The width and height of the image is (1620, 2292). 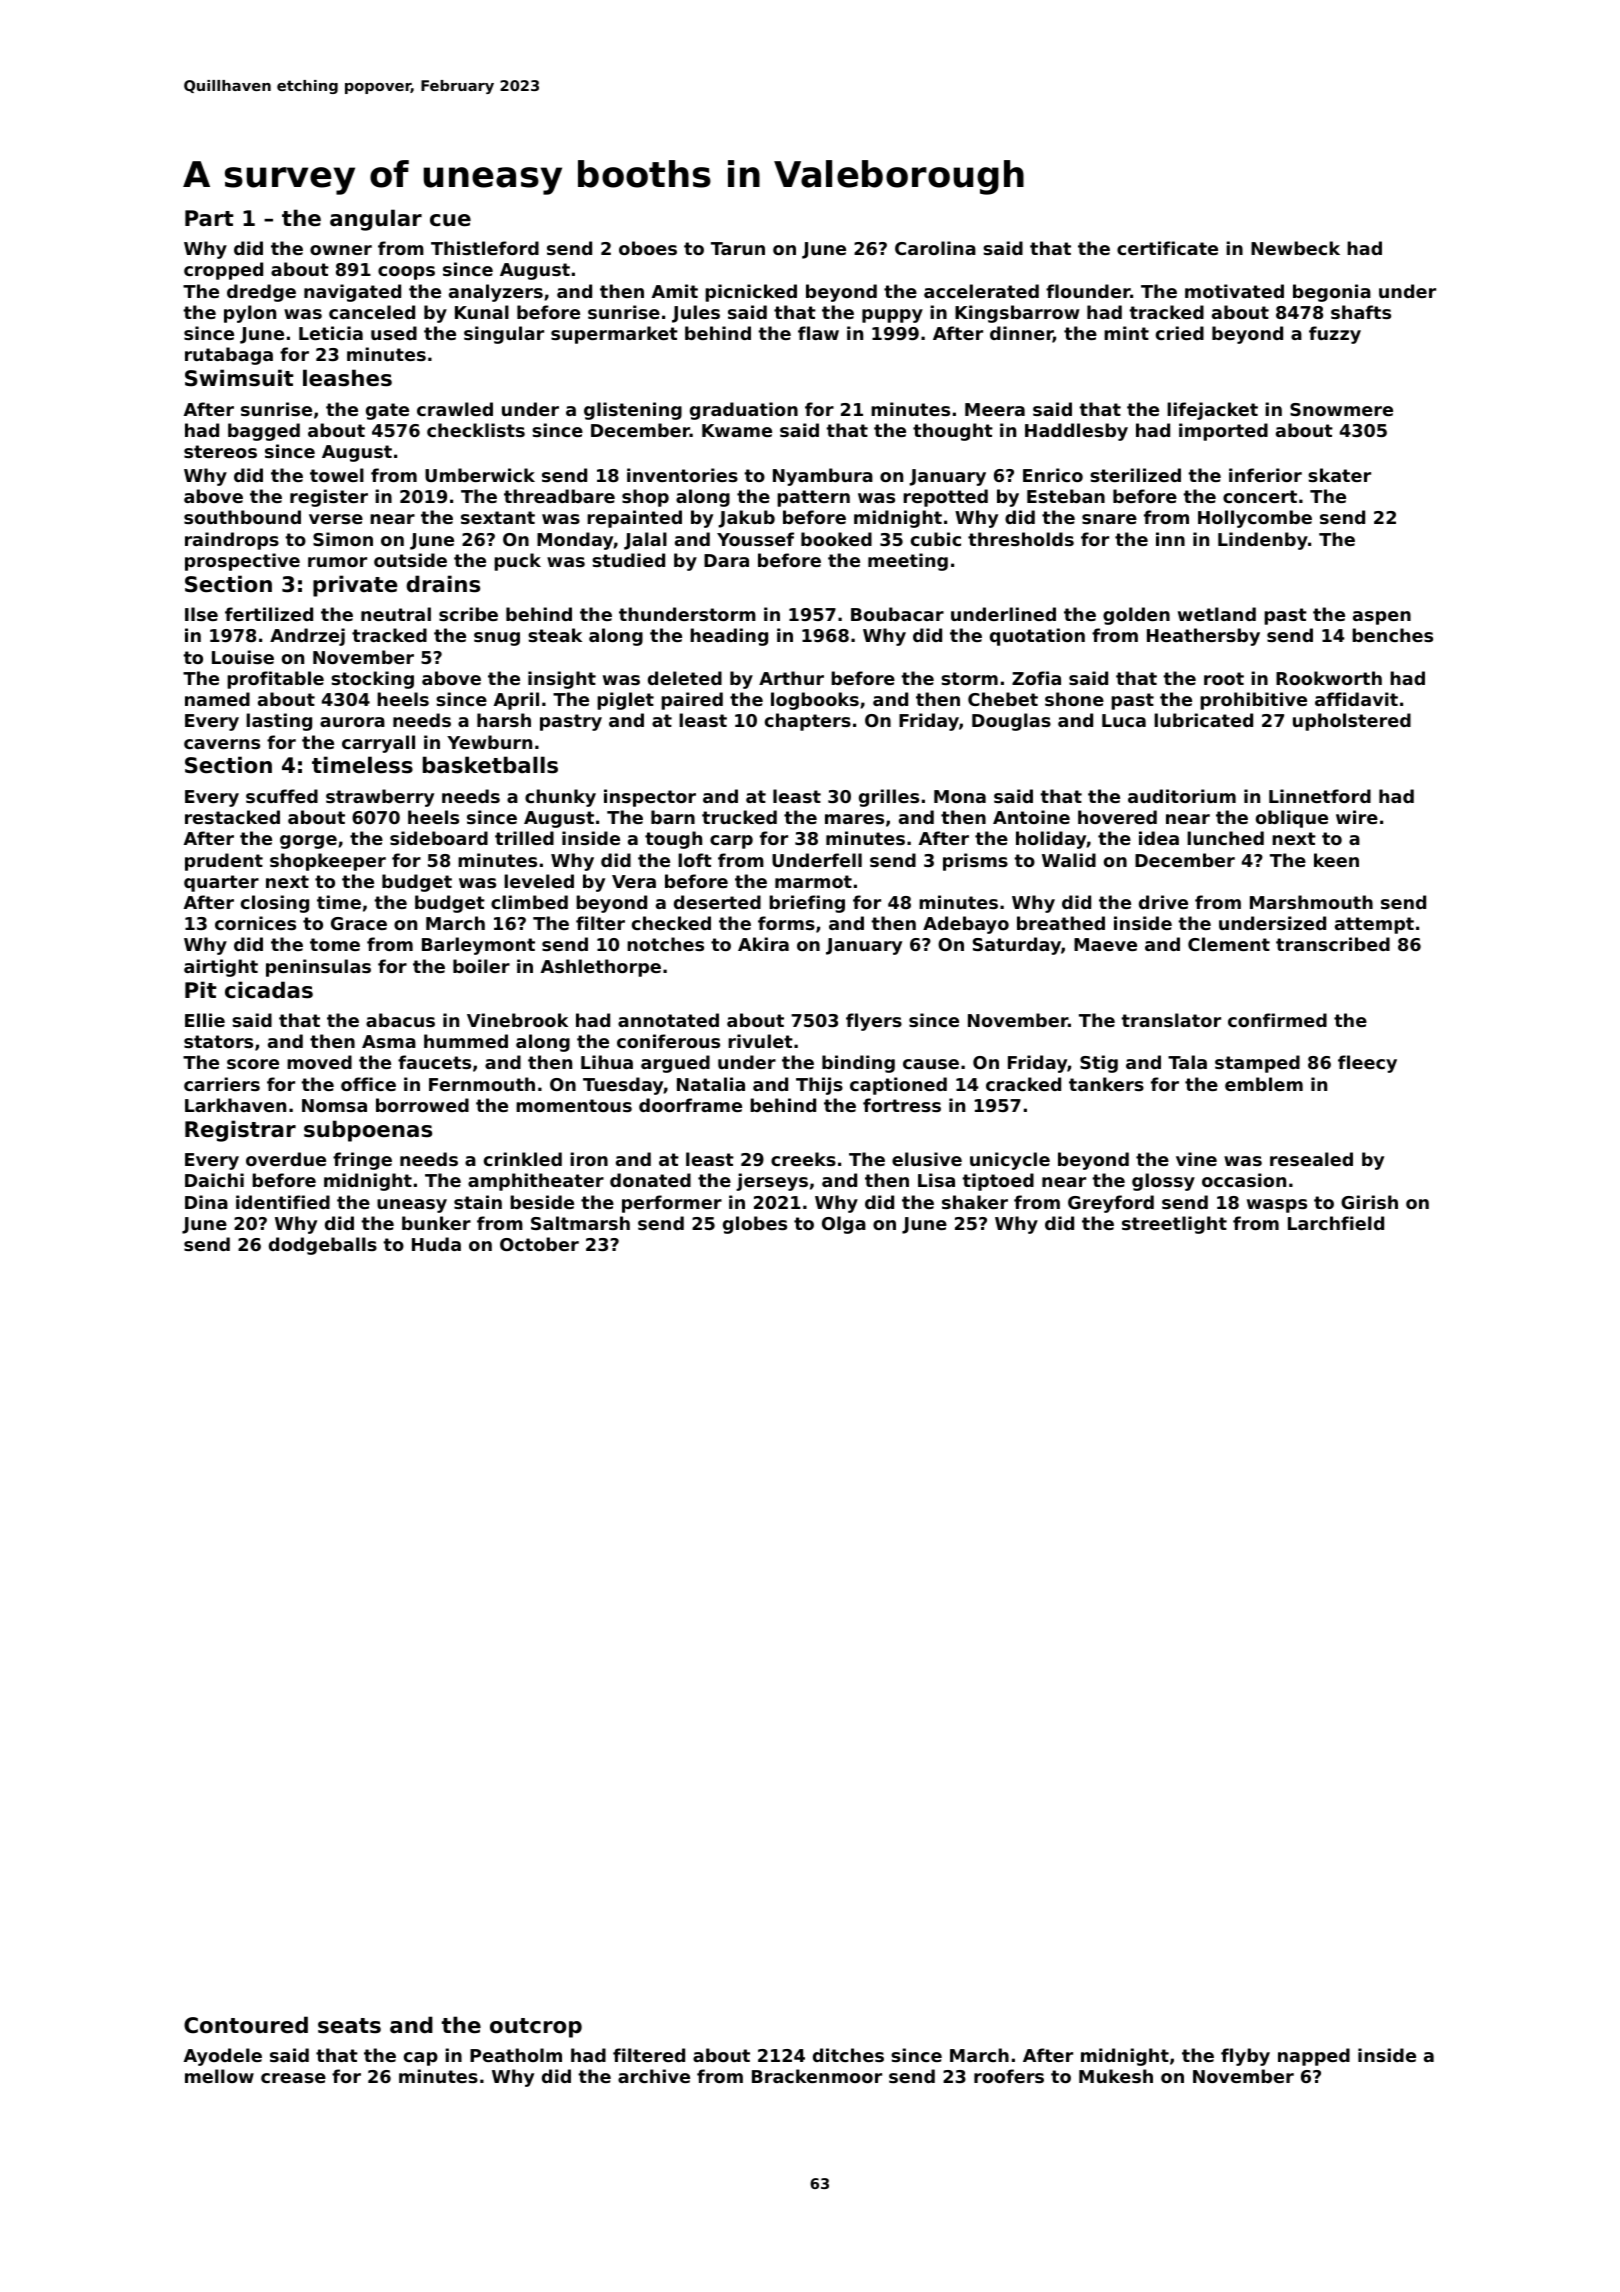 I want to click on peninsulas, so click(x=318, y=968).
